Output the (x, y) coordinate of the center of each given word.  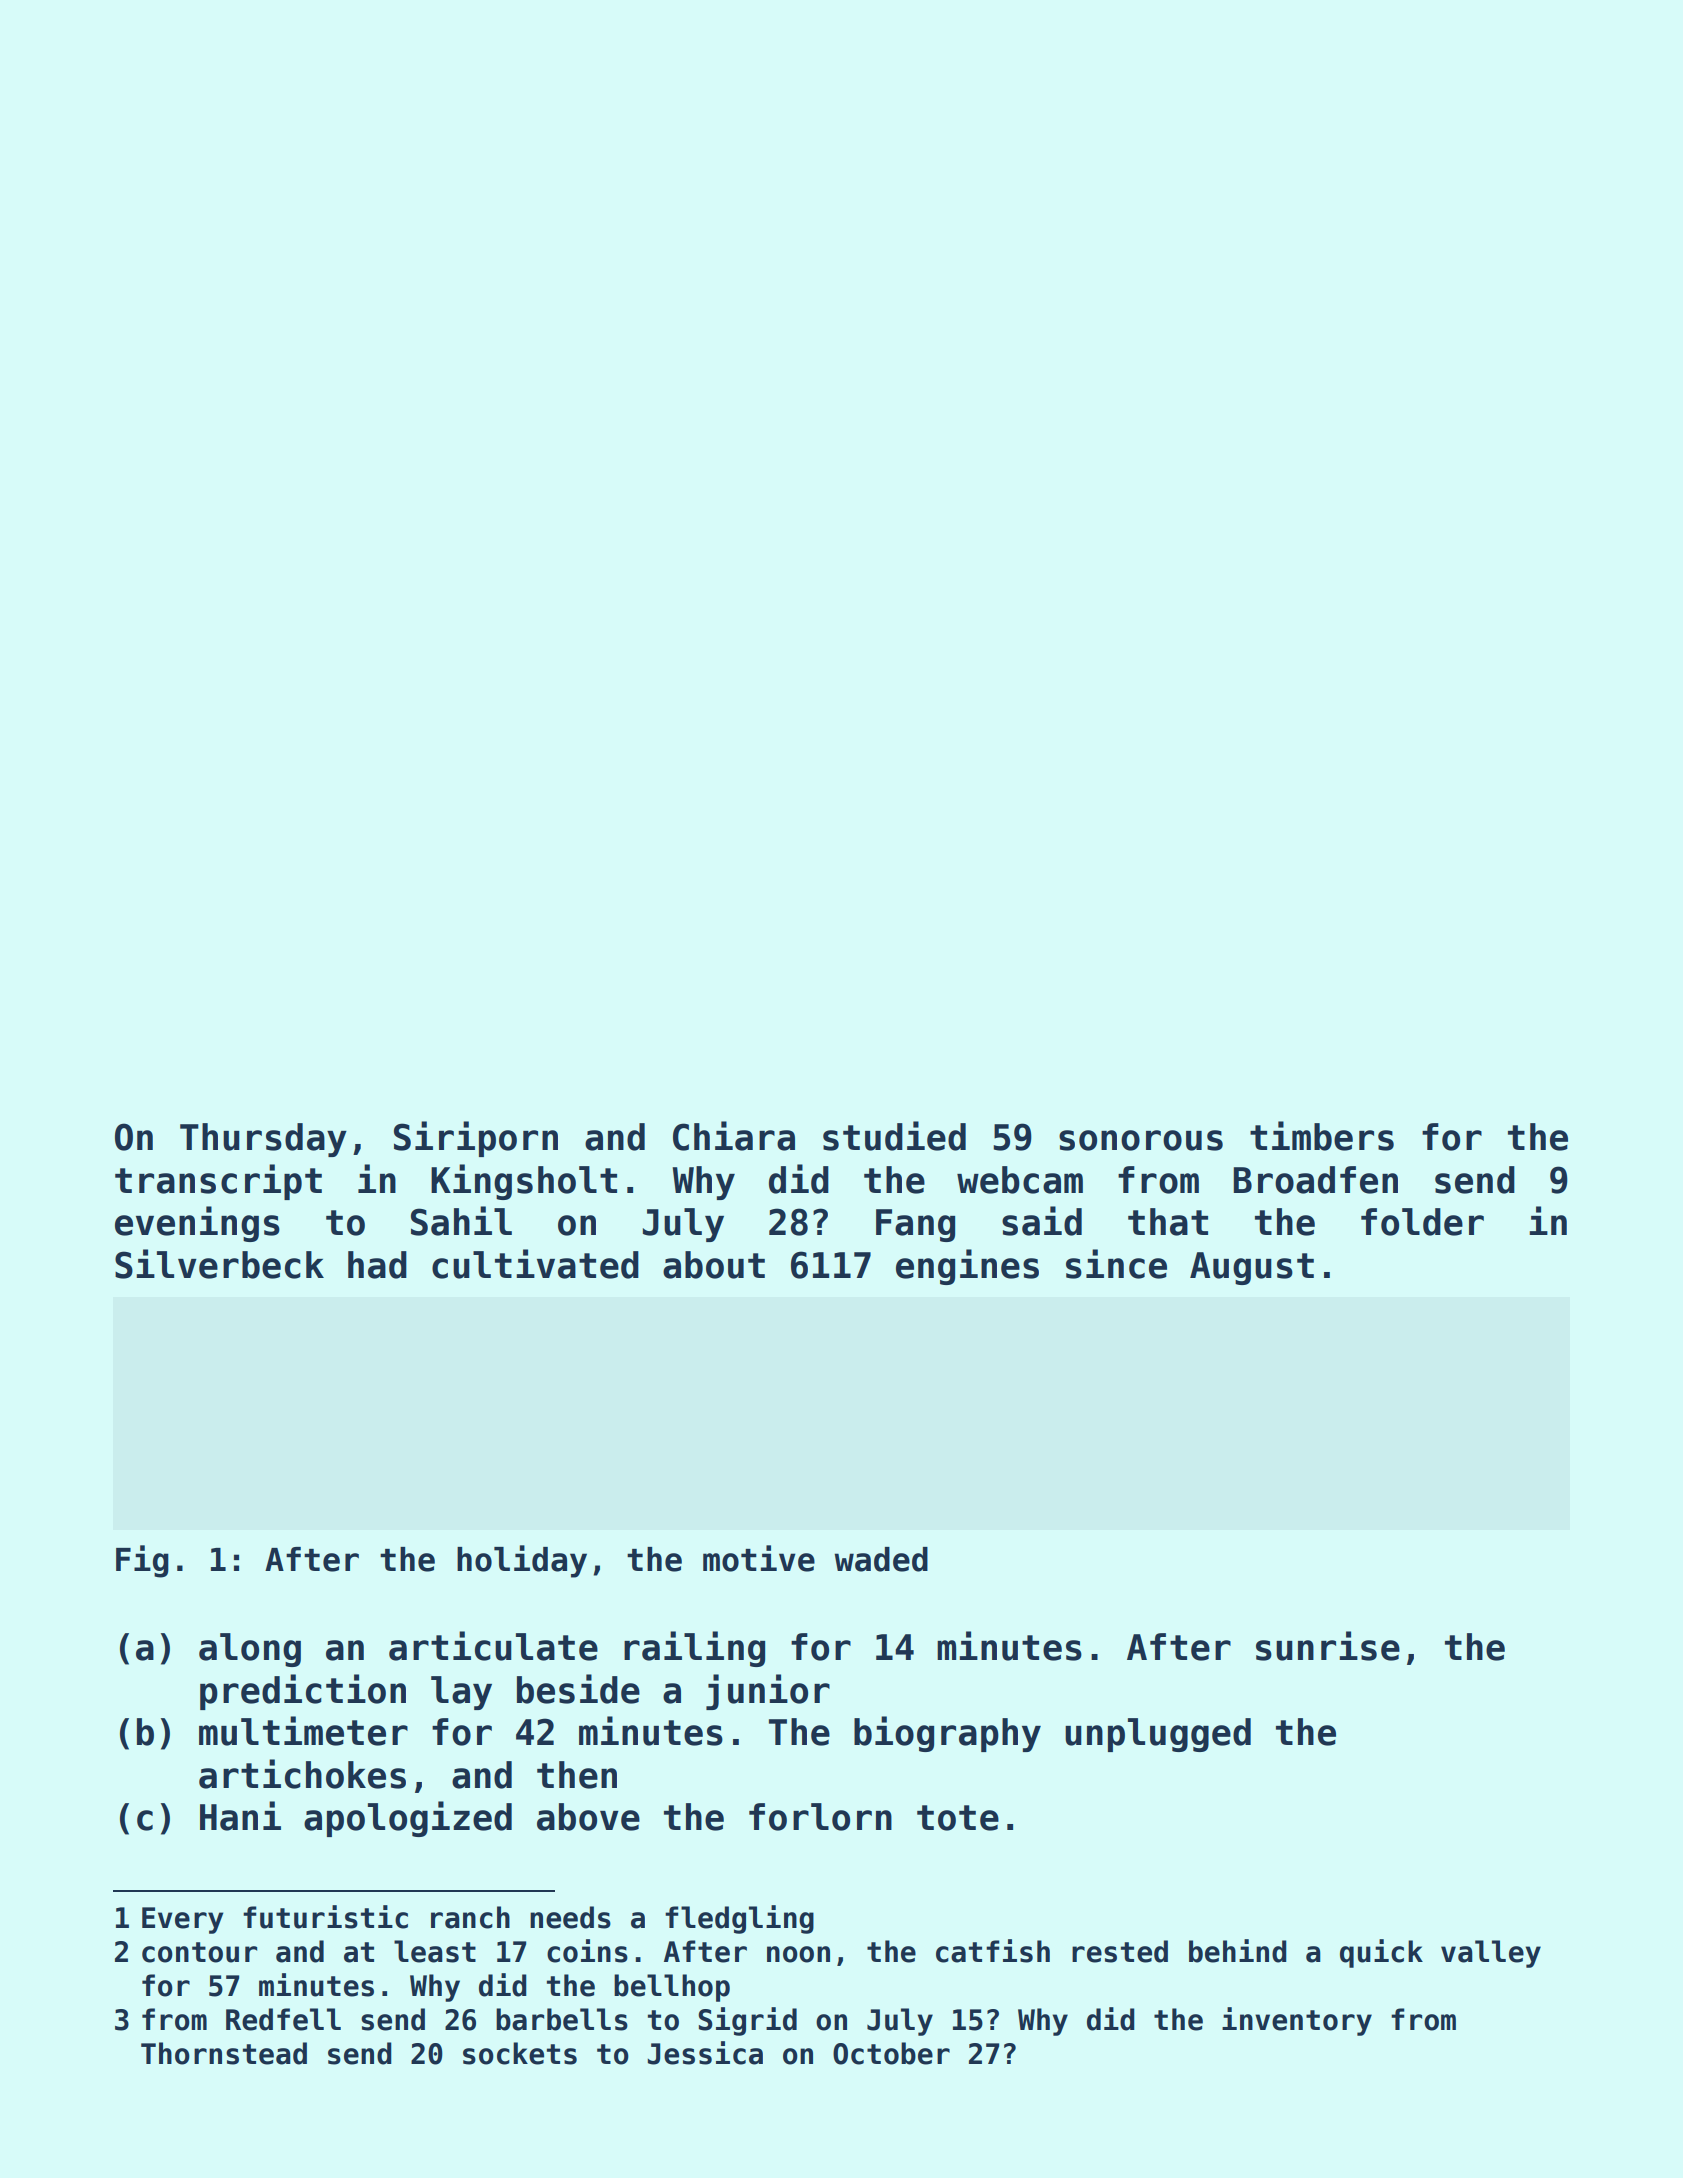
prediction (303, 1692)
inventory (1297, 2021)
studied (894, 1136)
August (1252, 1268)
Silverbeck (219, 1264)
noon (798, 1954)
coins (587, 1951)
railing (694, 1649)
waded (881, 1559)
